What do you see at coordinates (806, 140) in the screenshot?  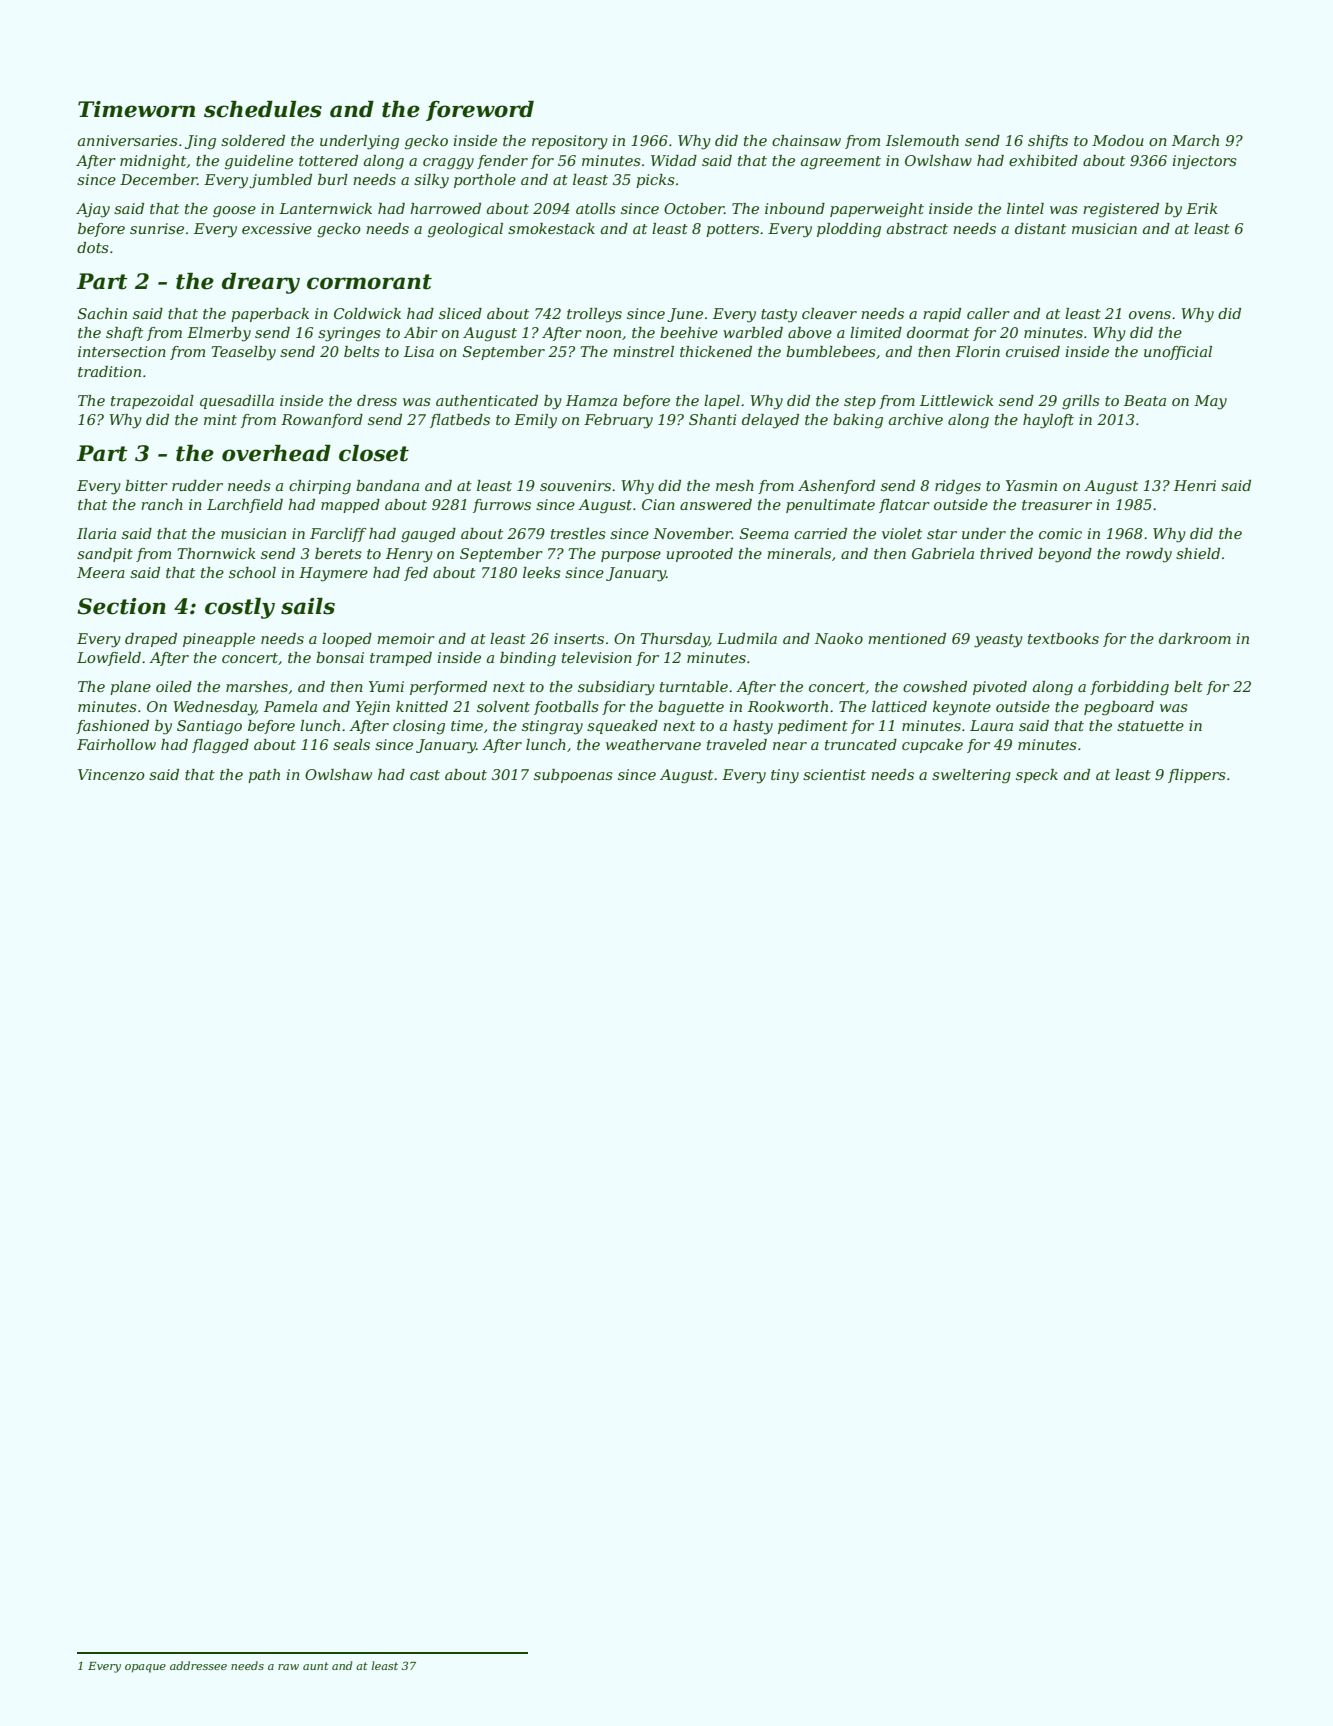 I see `chainsaw` at bounding box center [806, 140].
